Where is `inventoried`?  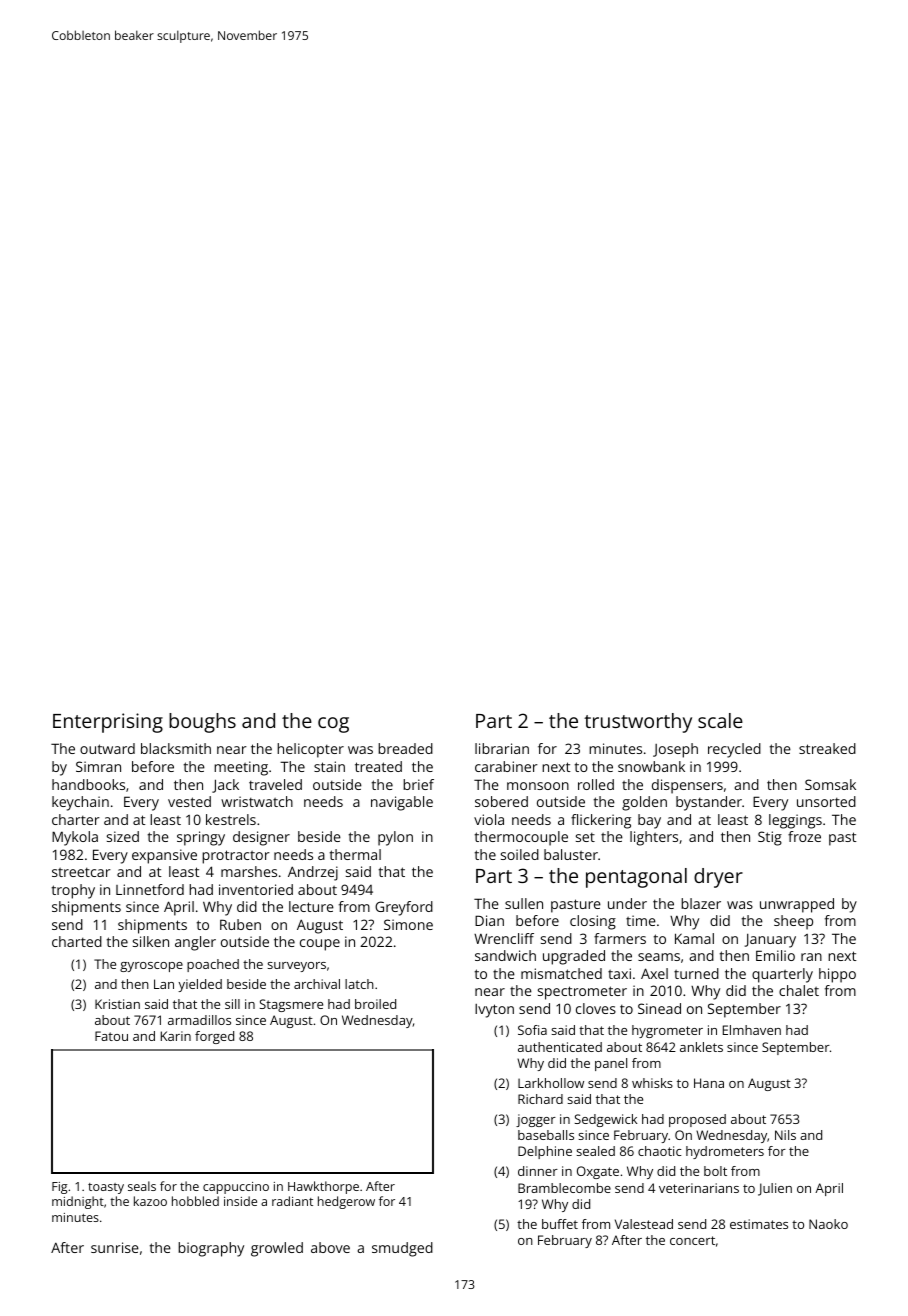 inventoried is located at coordinates (256, 889).
